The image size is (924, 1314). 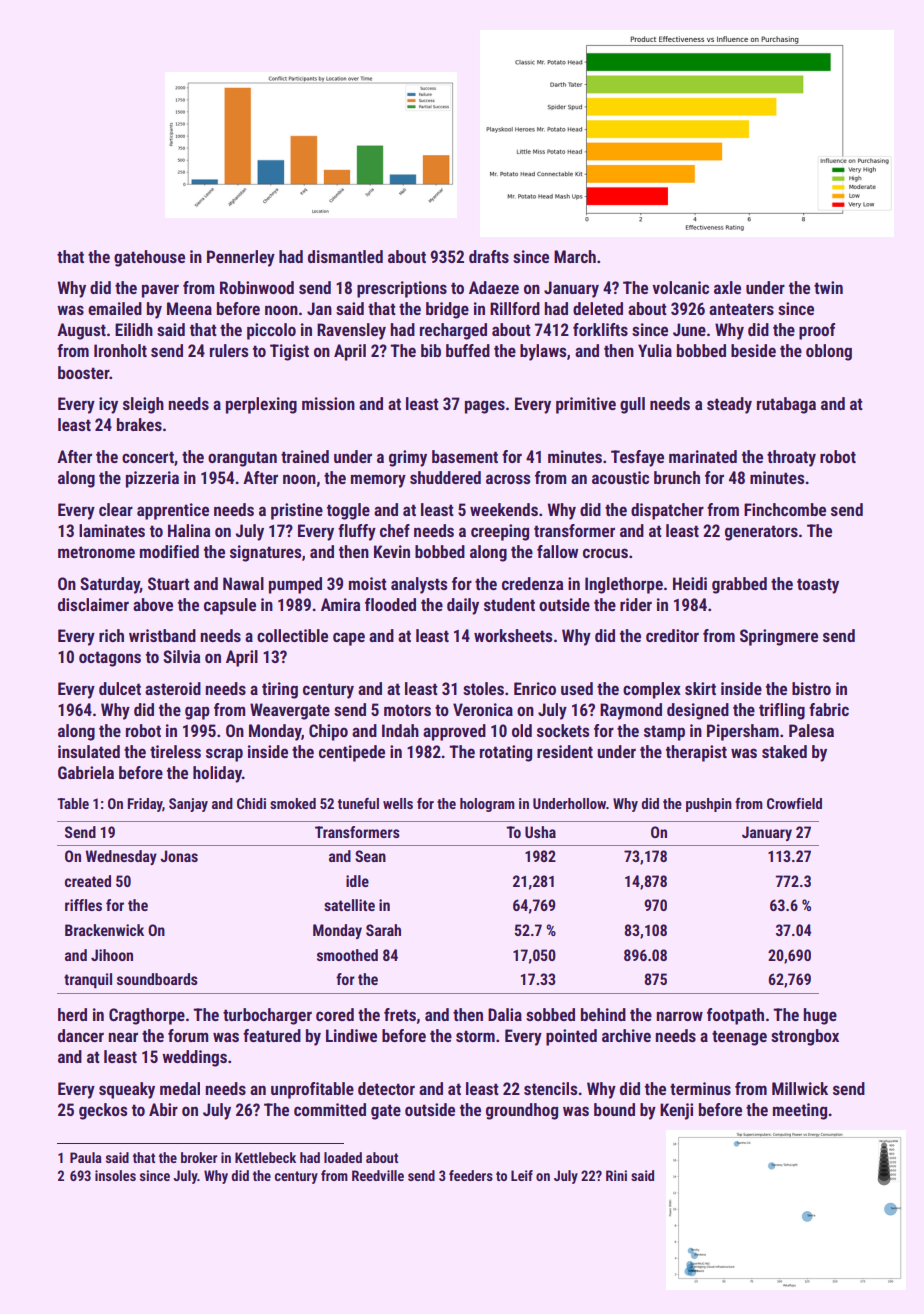 I want to click on Kenji, so click(x=676, y=1111).
